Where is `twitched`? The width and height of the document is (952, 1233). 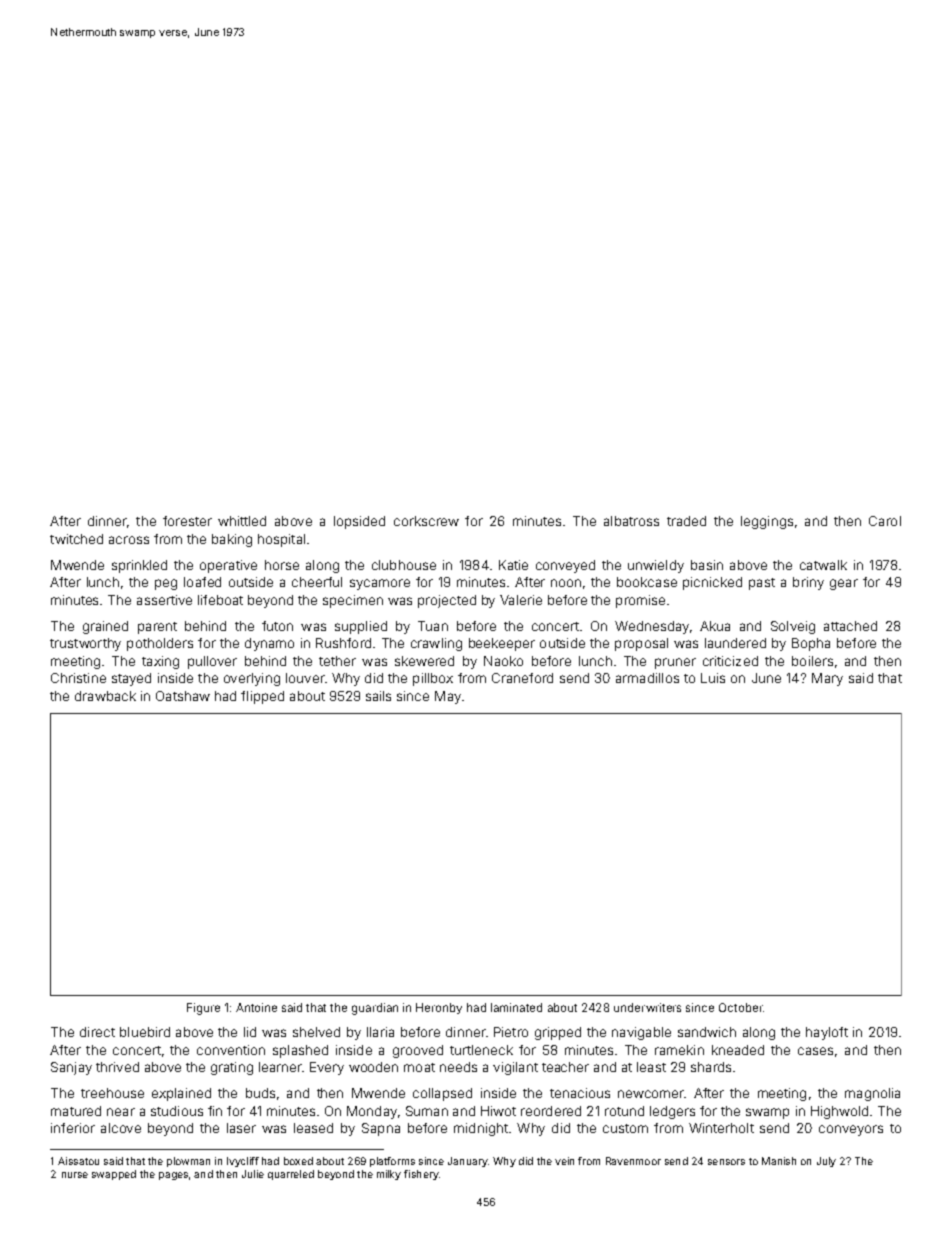 twitched is located at coordinates (76, 539).
